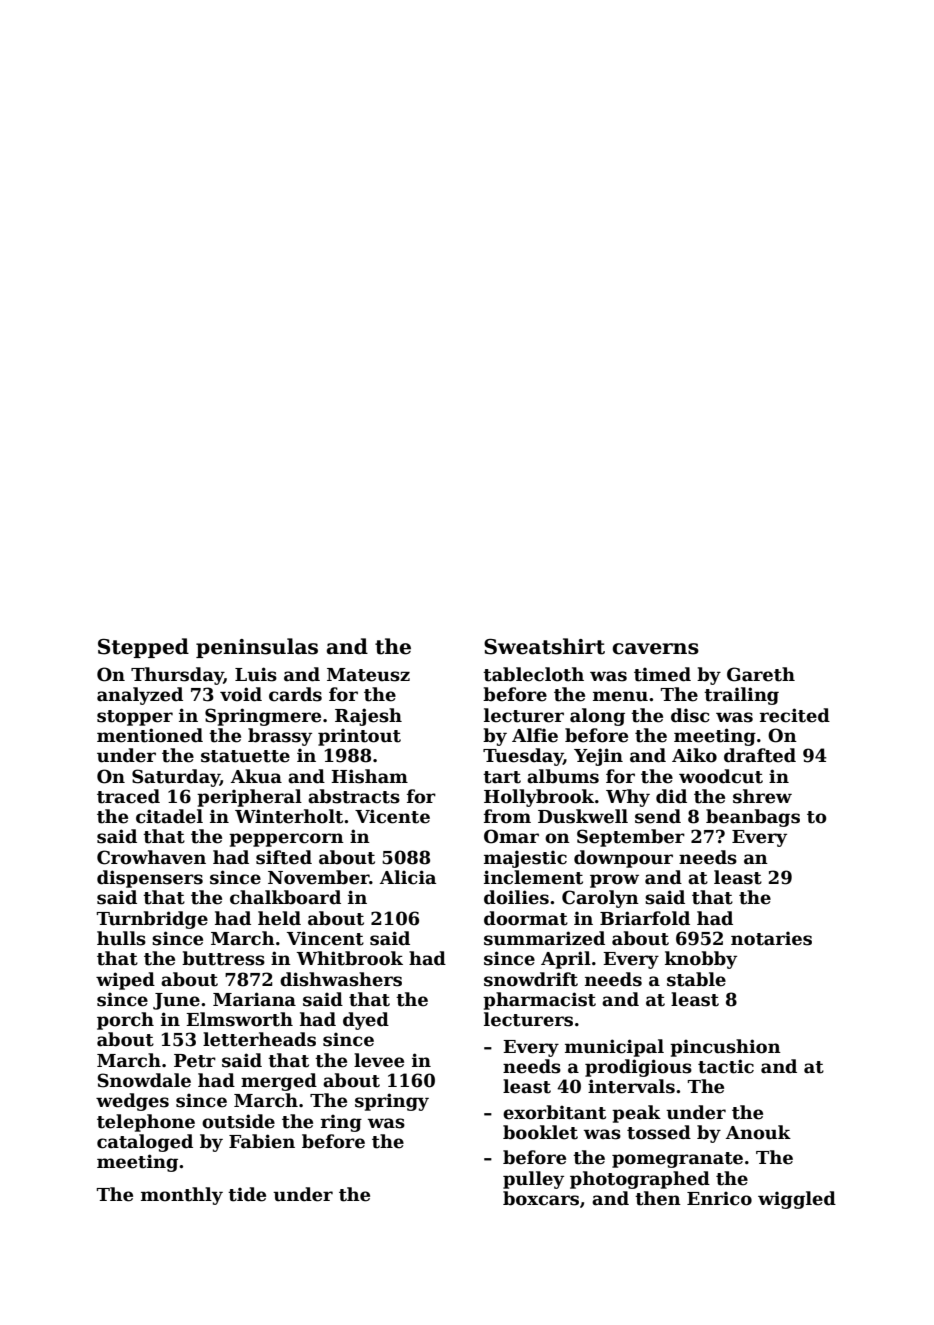 Image resolution: width=934 pixels, height=1325 pixels. I want to click on boxcars, so click(541, 1198).
